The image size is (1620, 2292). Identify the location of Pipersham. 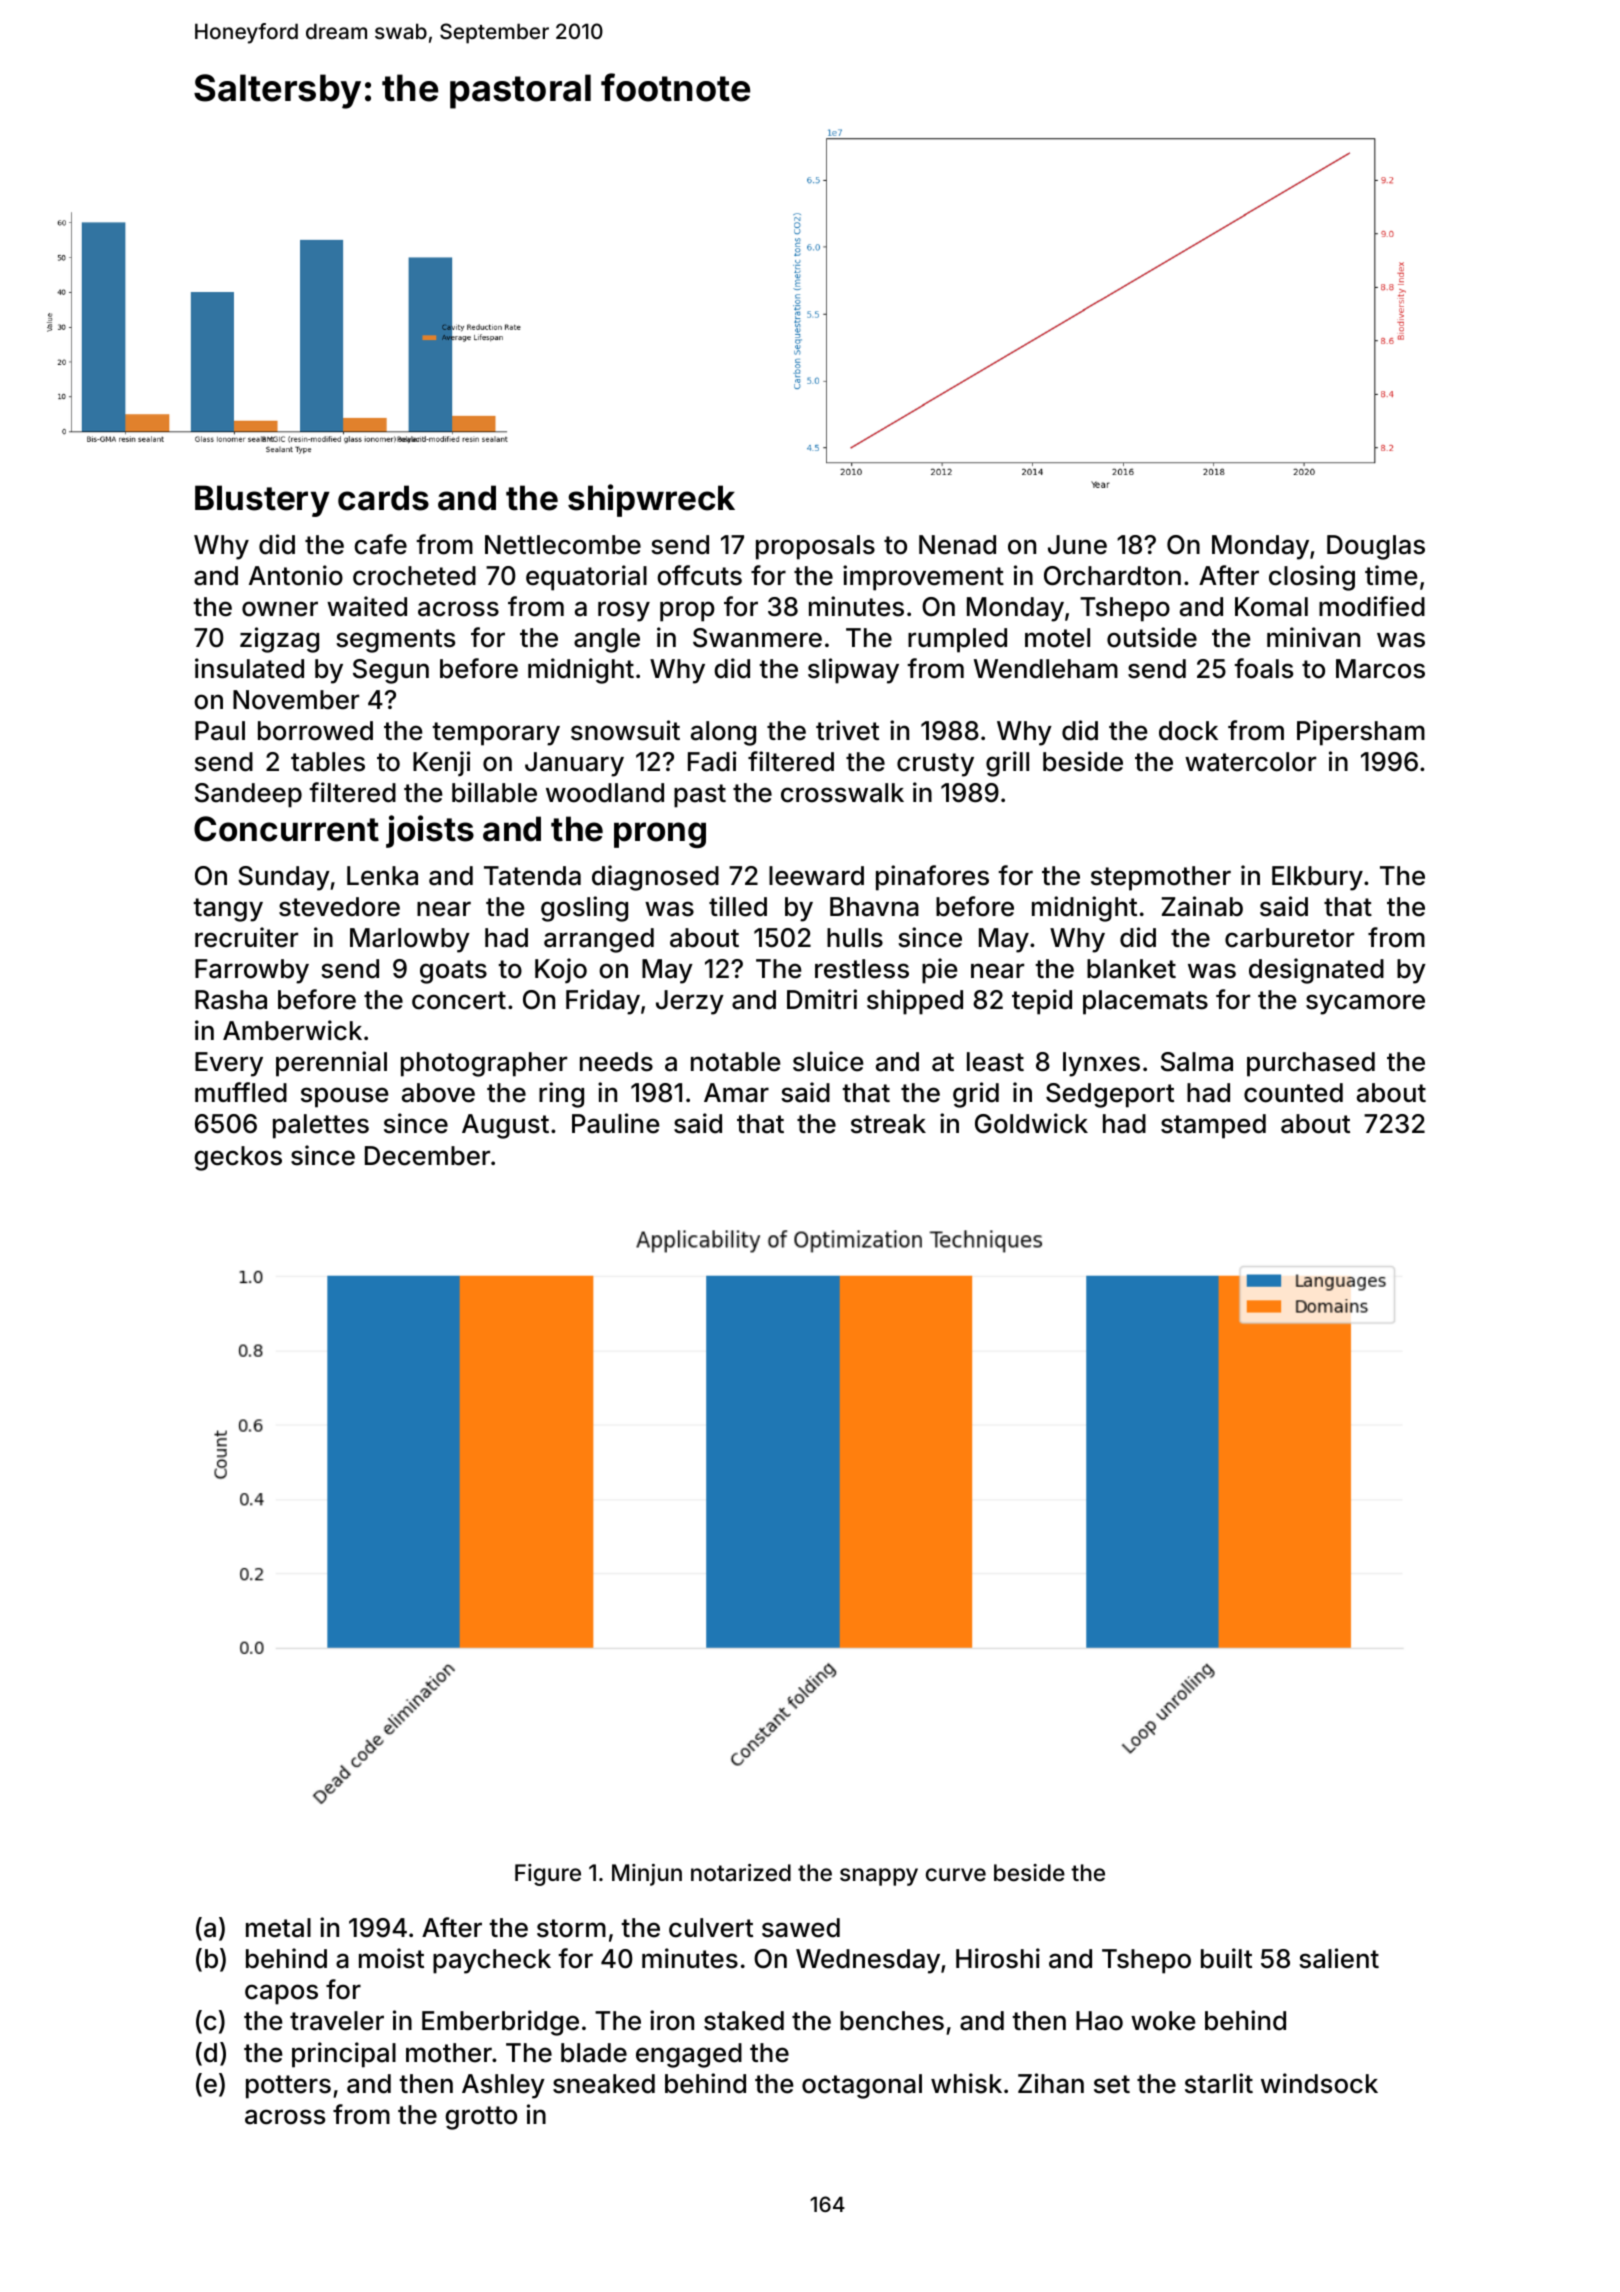
(1361, 733).
